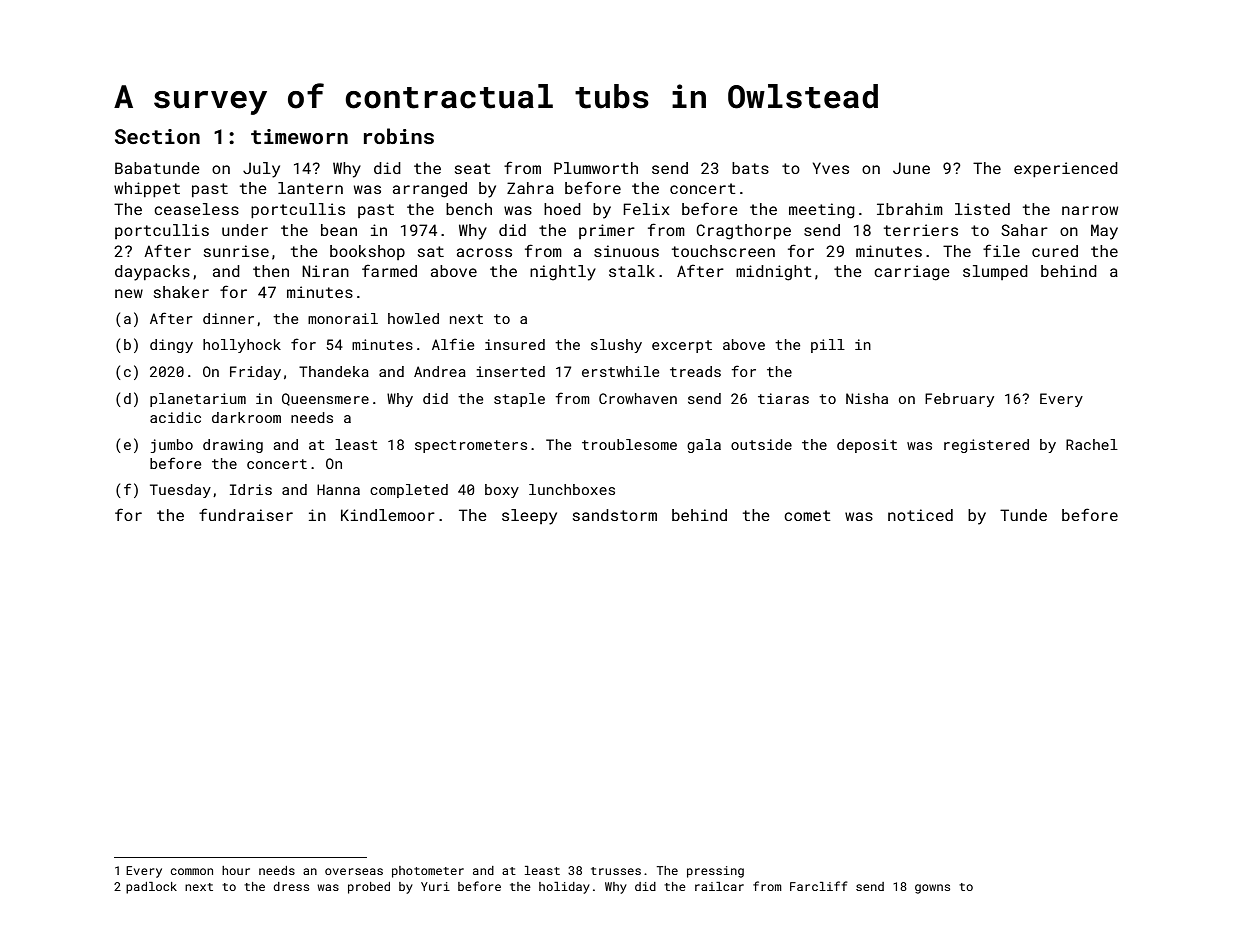 The image size is (1233, 952). Describe the element at coordinates (157, 136) in the screenshot. I see `Section` at that location.
